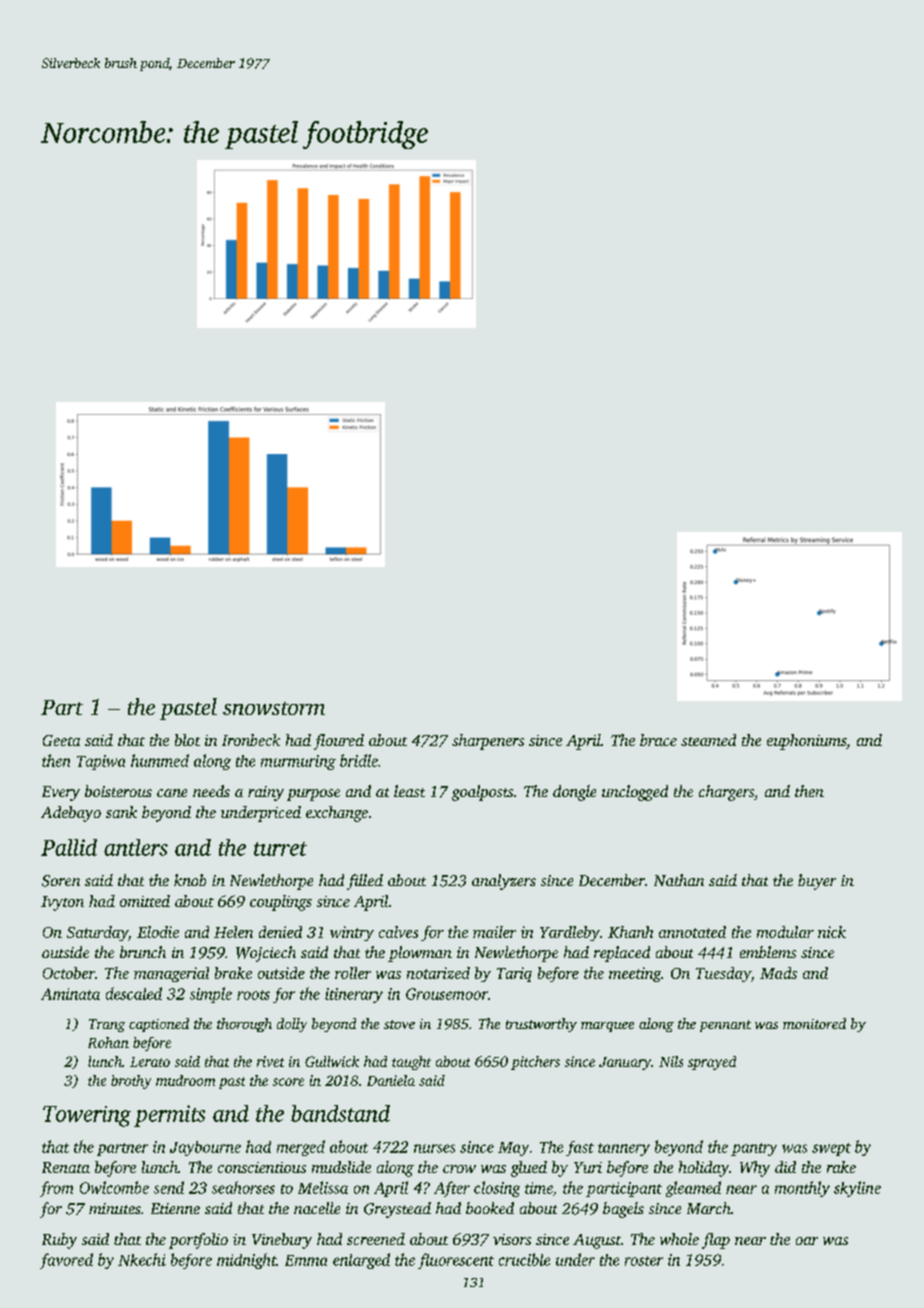 The image size is (924, 1308). Describe the element at coordinates (482, 793) in the document. I see `goalposts` at that location.
